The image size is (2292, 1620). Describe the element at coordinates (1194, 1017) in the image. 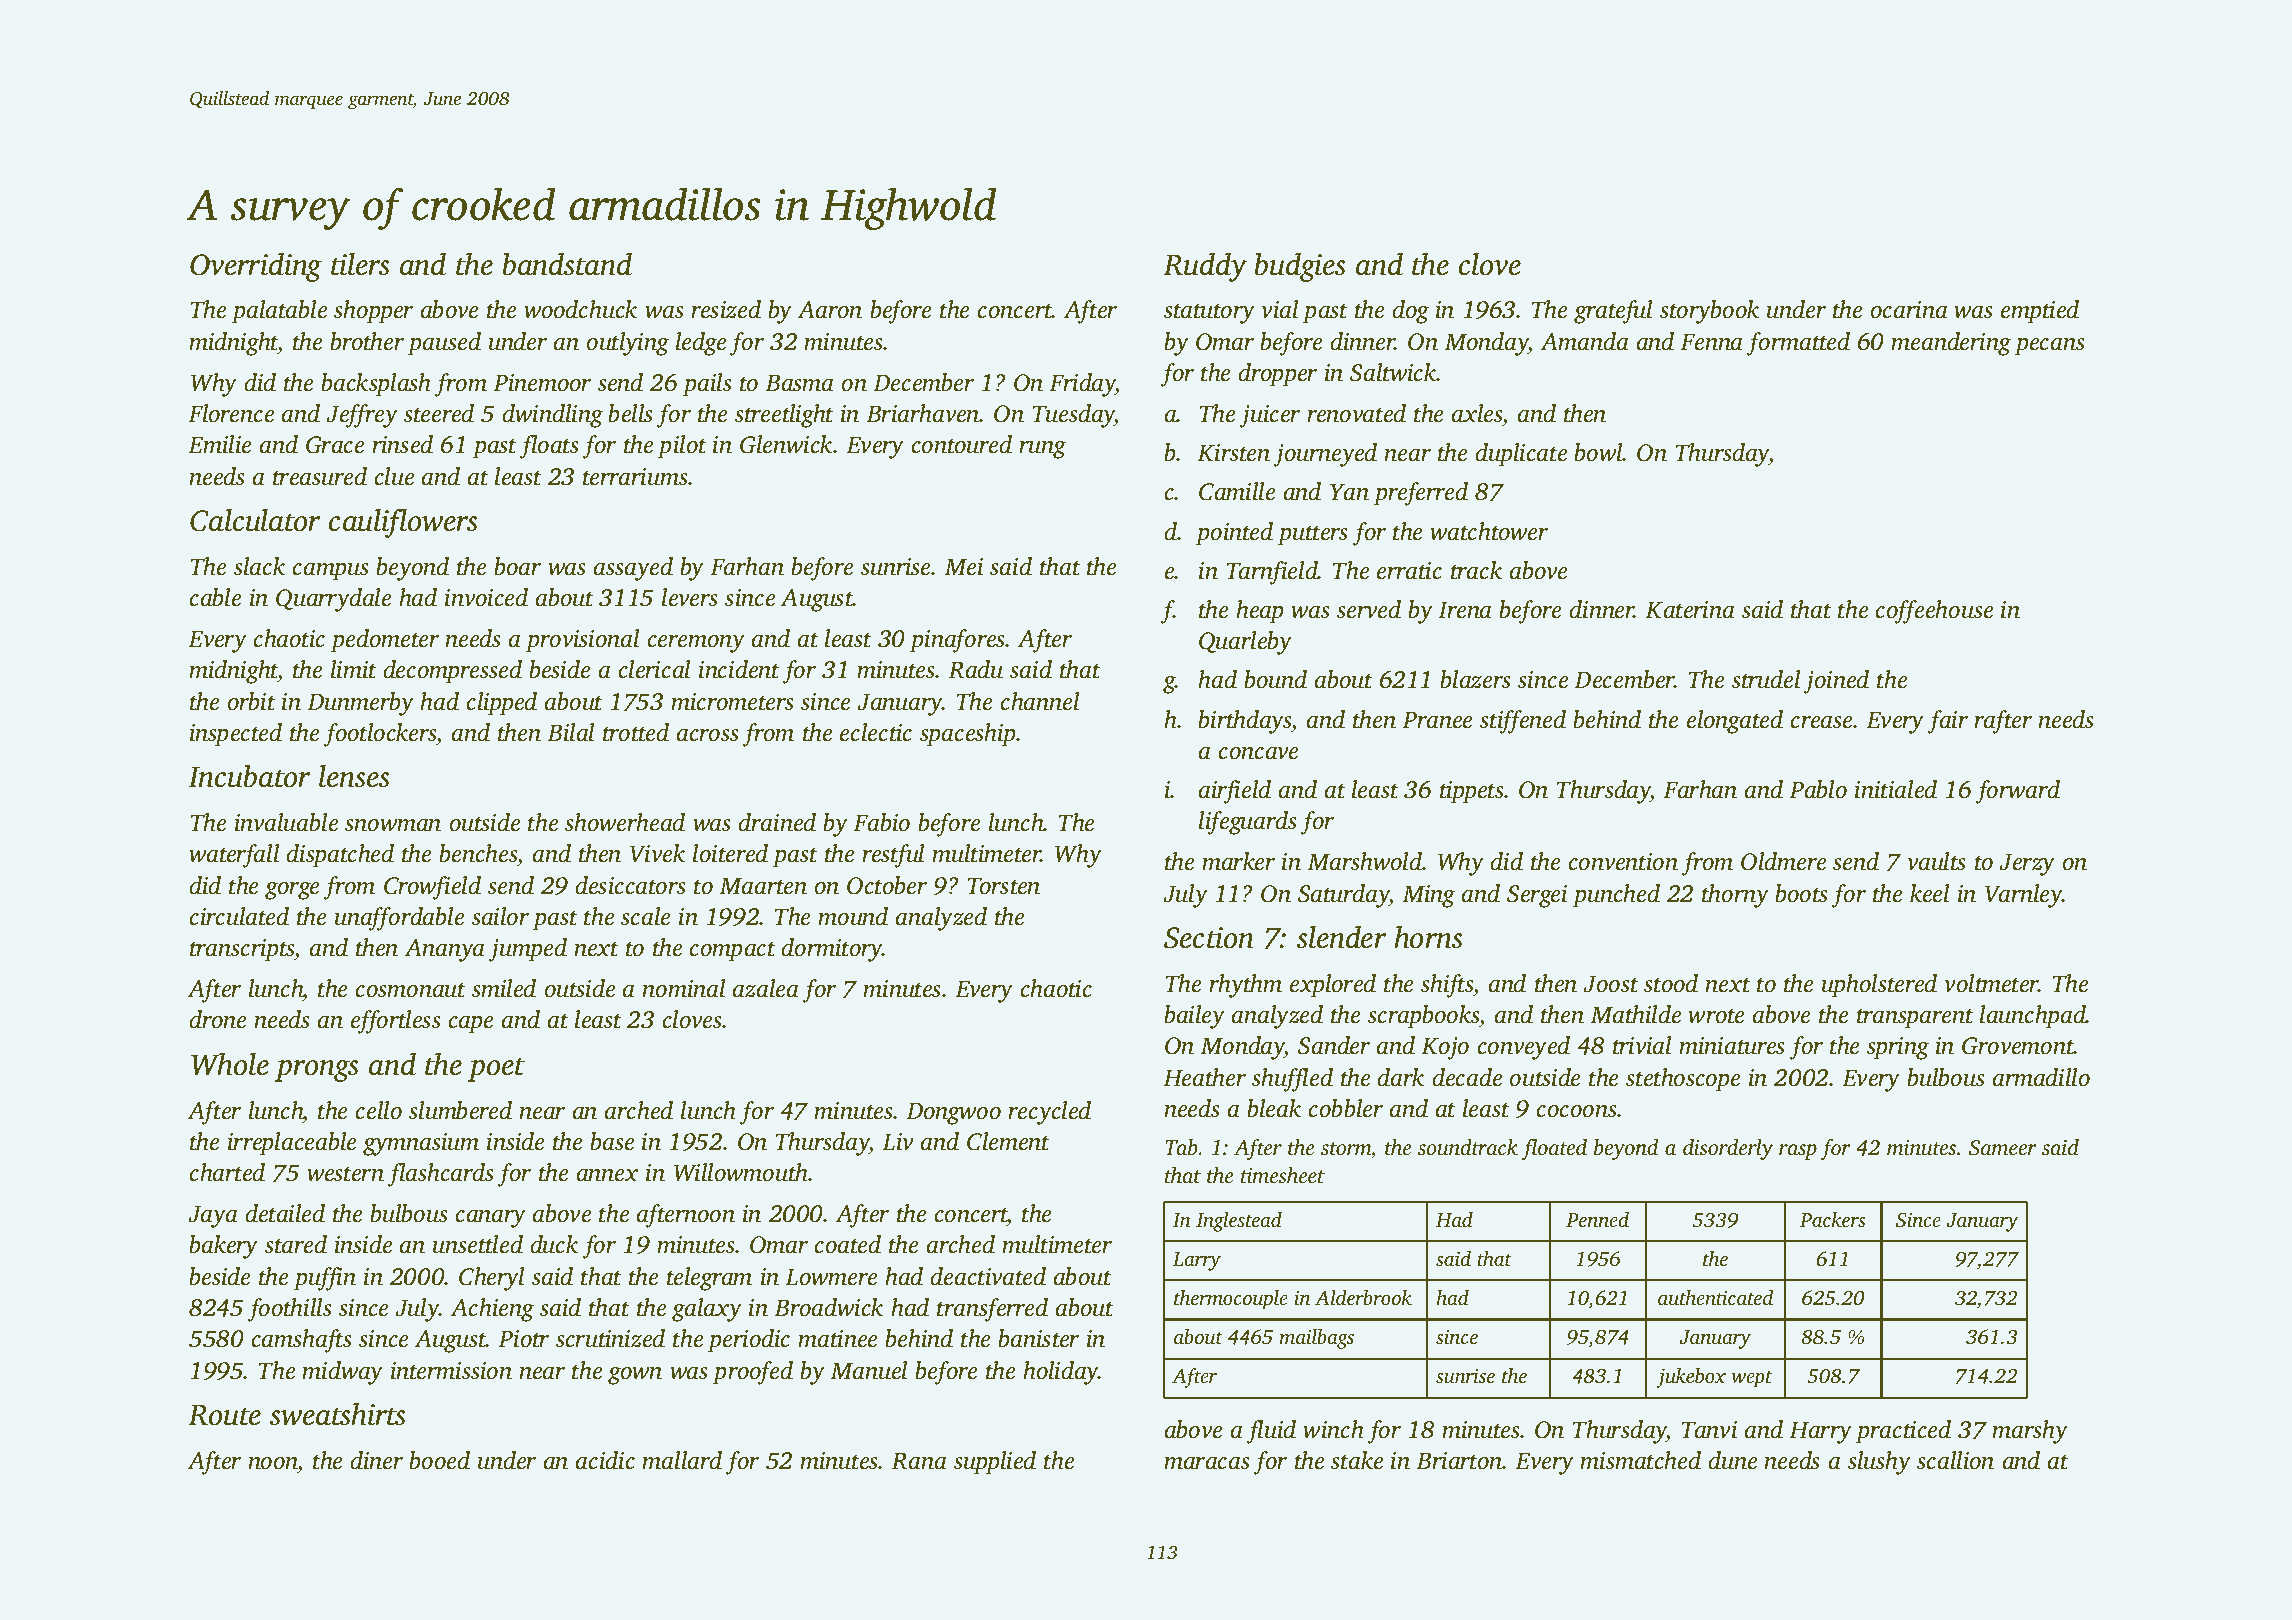

I see `bailey` at that location.
